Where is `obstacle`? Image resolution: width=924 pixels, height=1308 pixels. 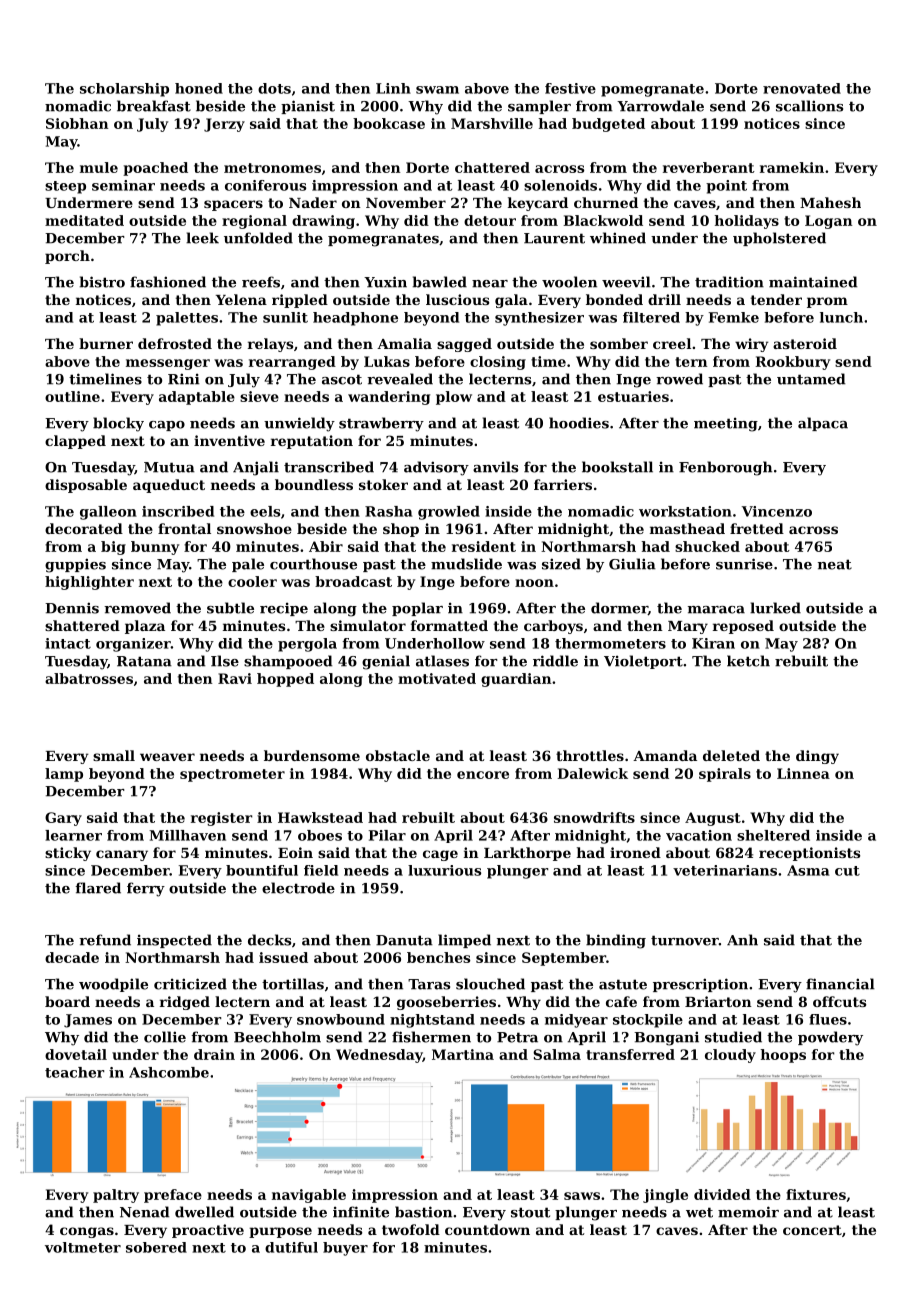
obstacle is located at coordinates (398, 755).
